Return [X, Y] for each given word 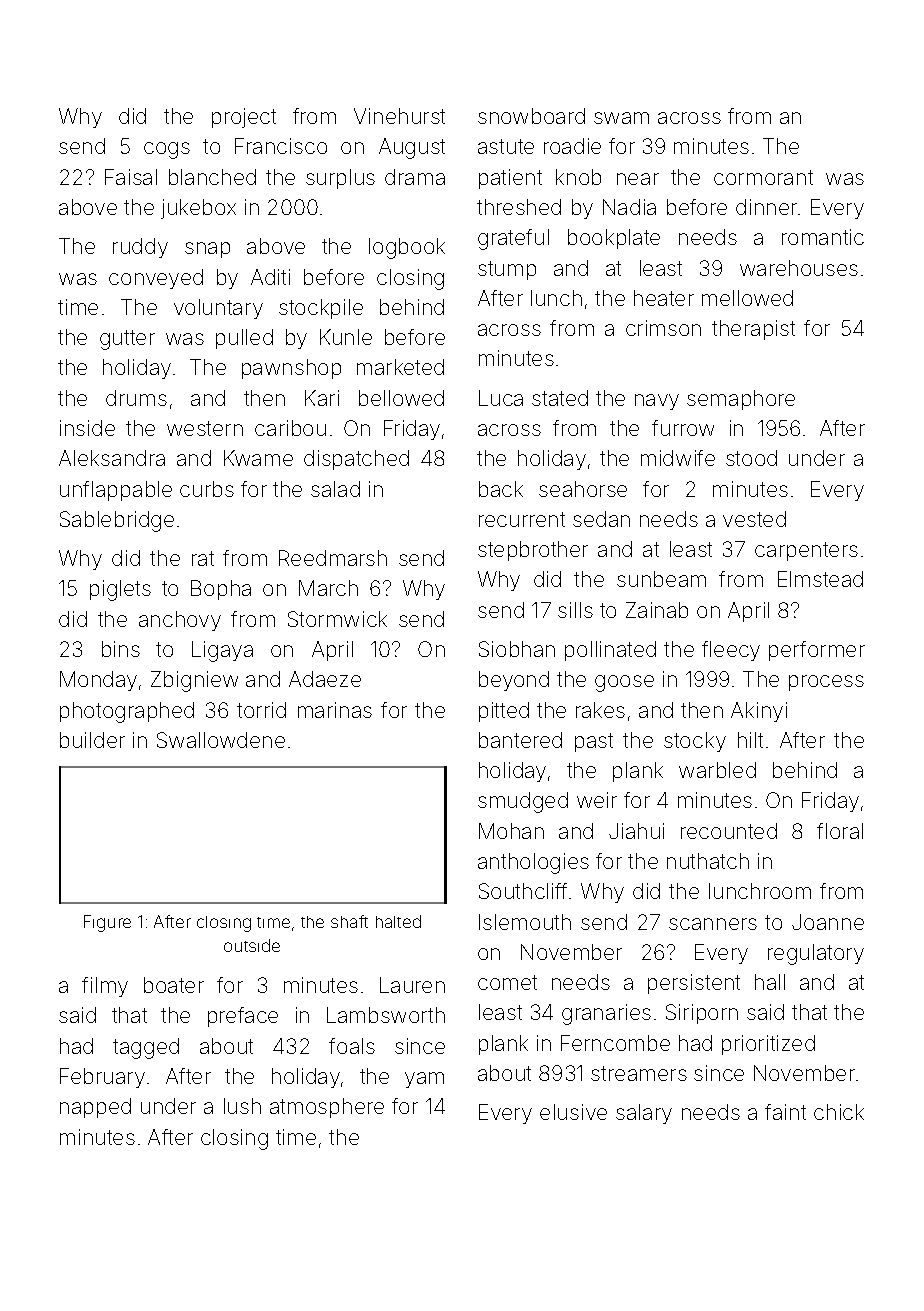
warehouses [799, 268]
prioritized [768, 1045]
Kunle [346, 337]
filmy [105, 987]
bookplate [614, 239]
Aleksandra [112, 458]
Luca [501, 398]
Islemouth [525, 922]
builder [92, 740]
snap [207, 250]
